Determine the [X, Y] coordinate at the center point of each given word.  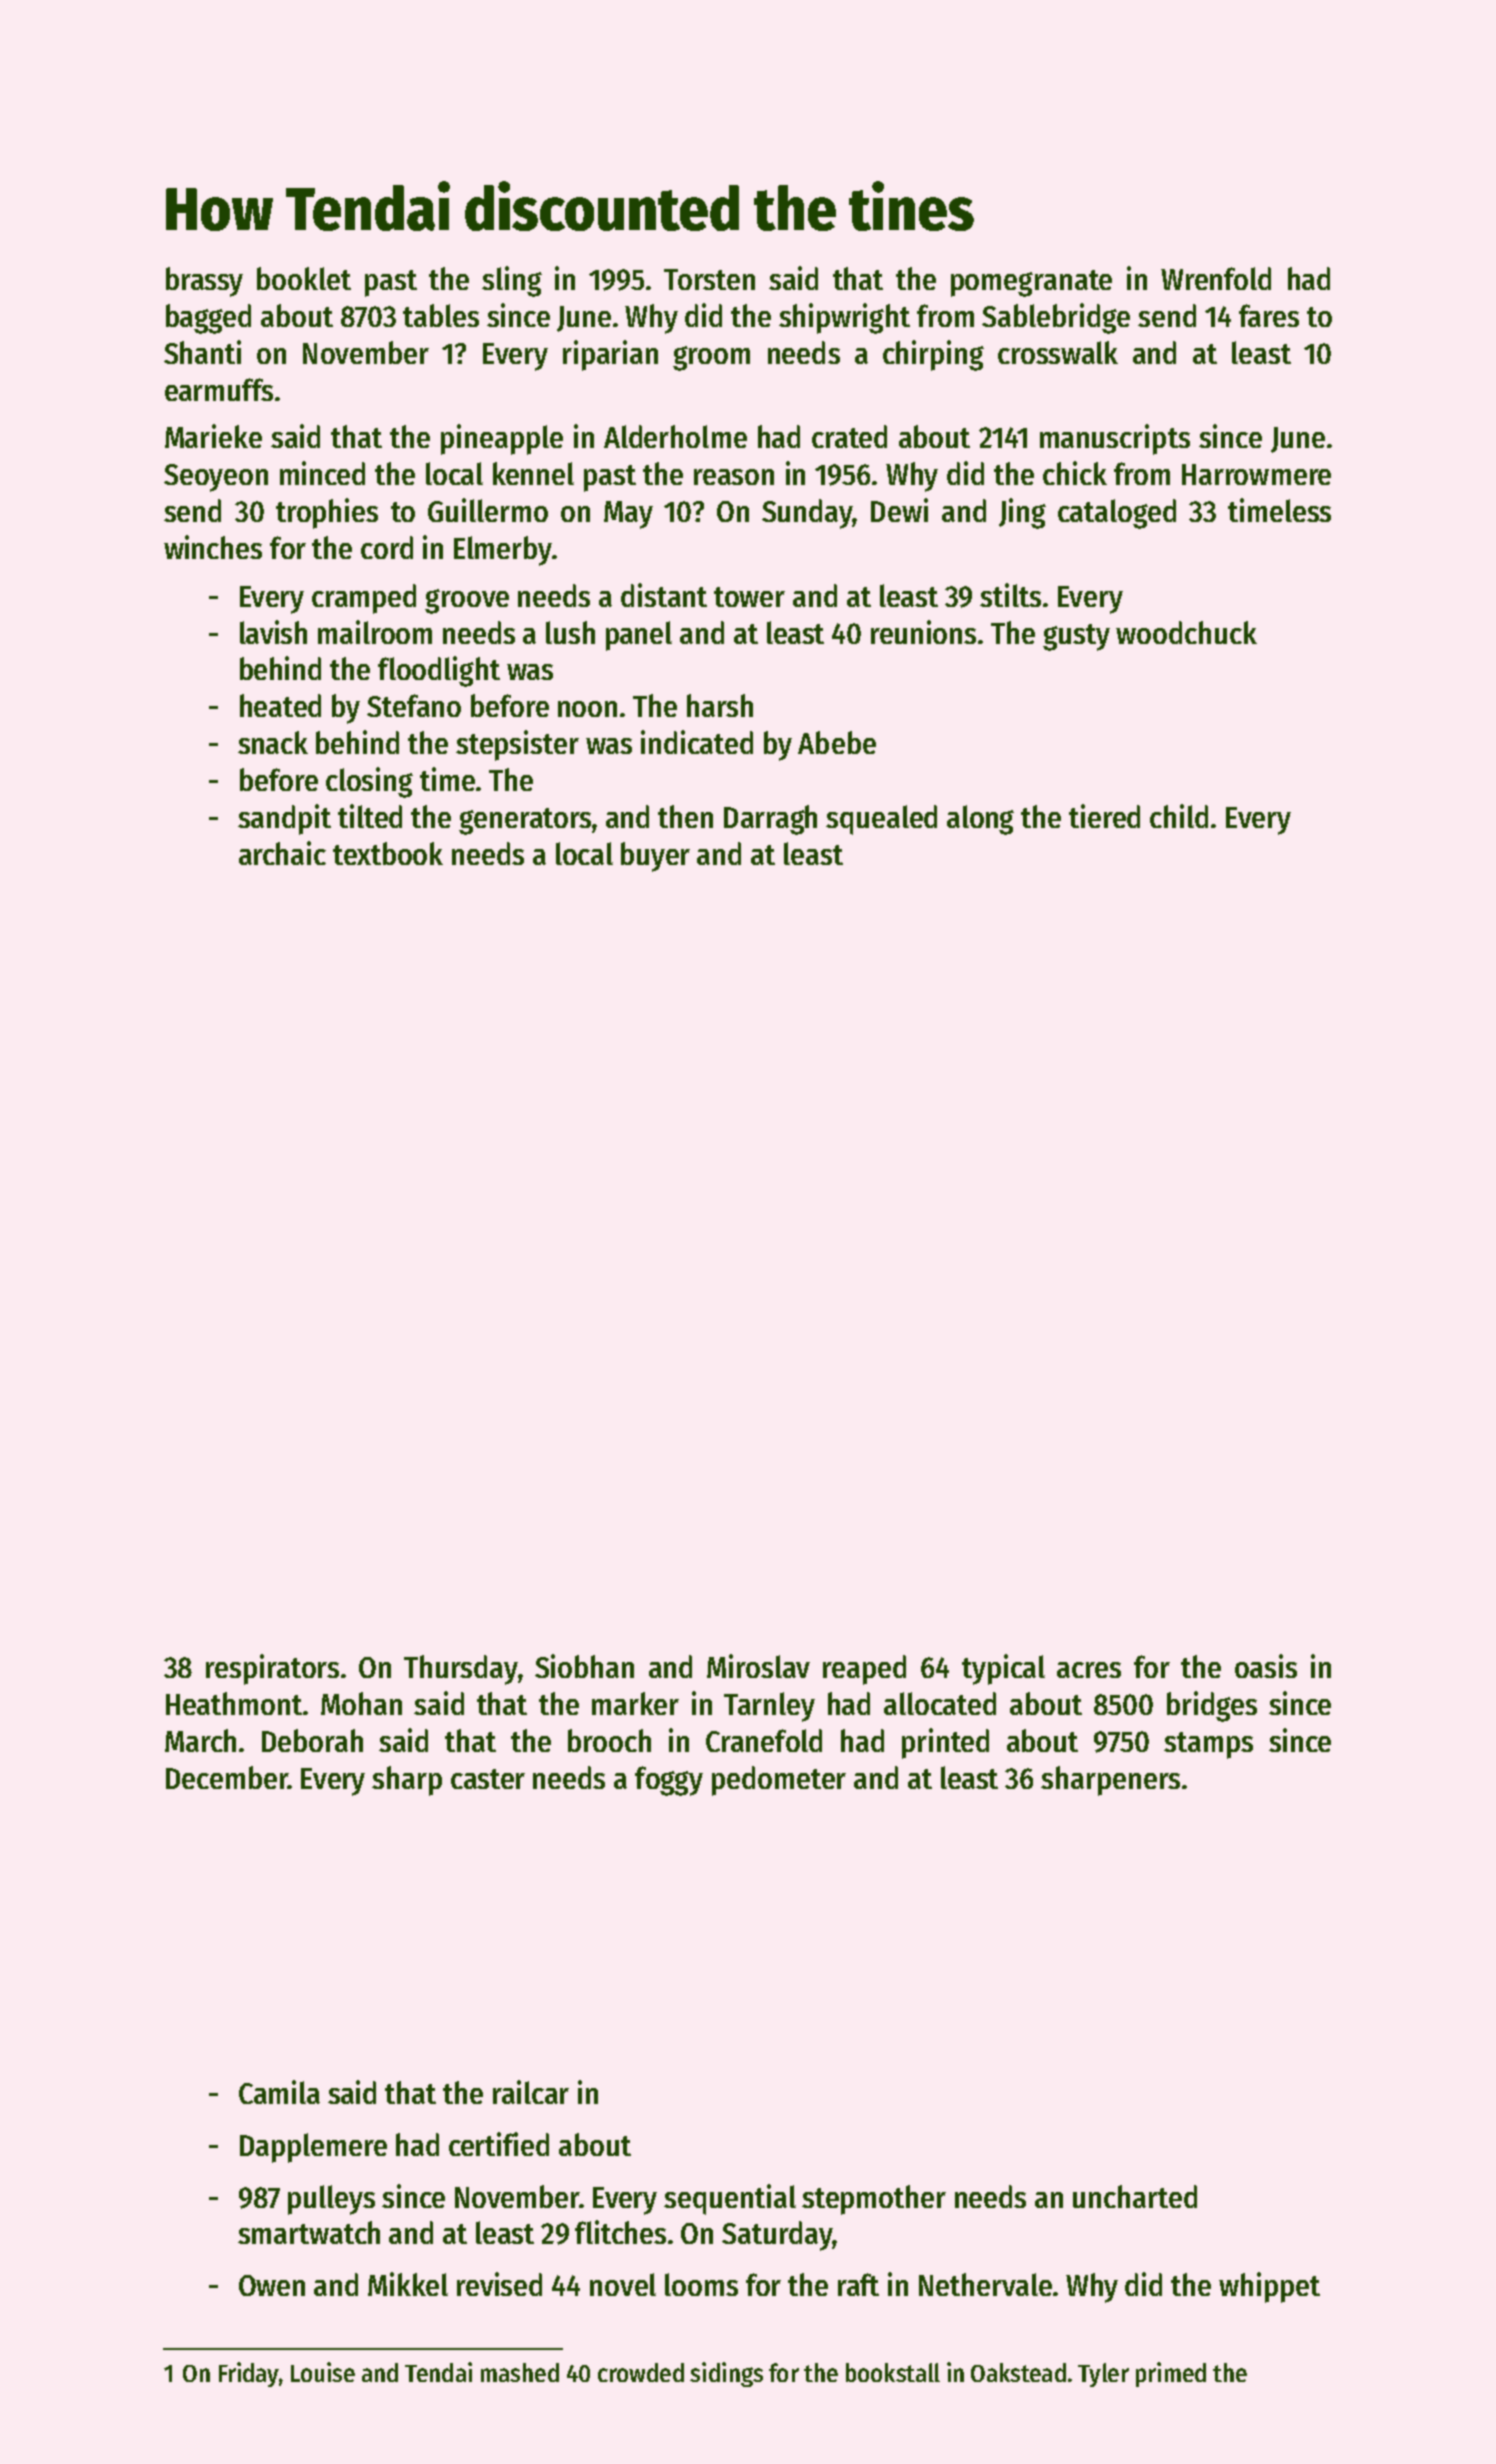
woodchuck [1186, 632]
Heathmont [234, 1703]
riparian [610, 355]
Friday [249, 2374]
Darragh [770, 820]
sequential [730, 2199]
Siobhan [584, 1666]
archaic [282, 853]
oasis [1266, 1666]
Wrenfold [1216, 278]
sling [512, 281]
